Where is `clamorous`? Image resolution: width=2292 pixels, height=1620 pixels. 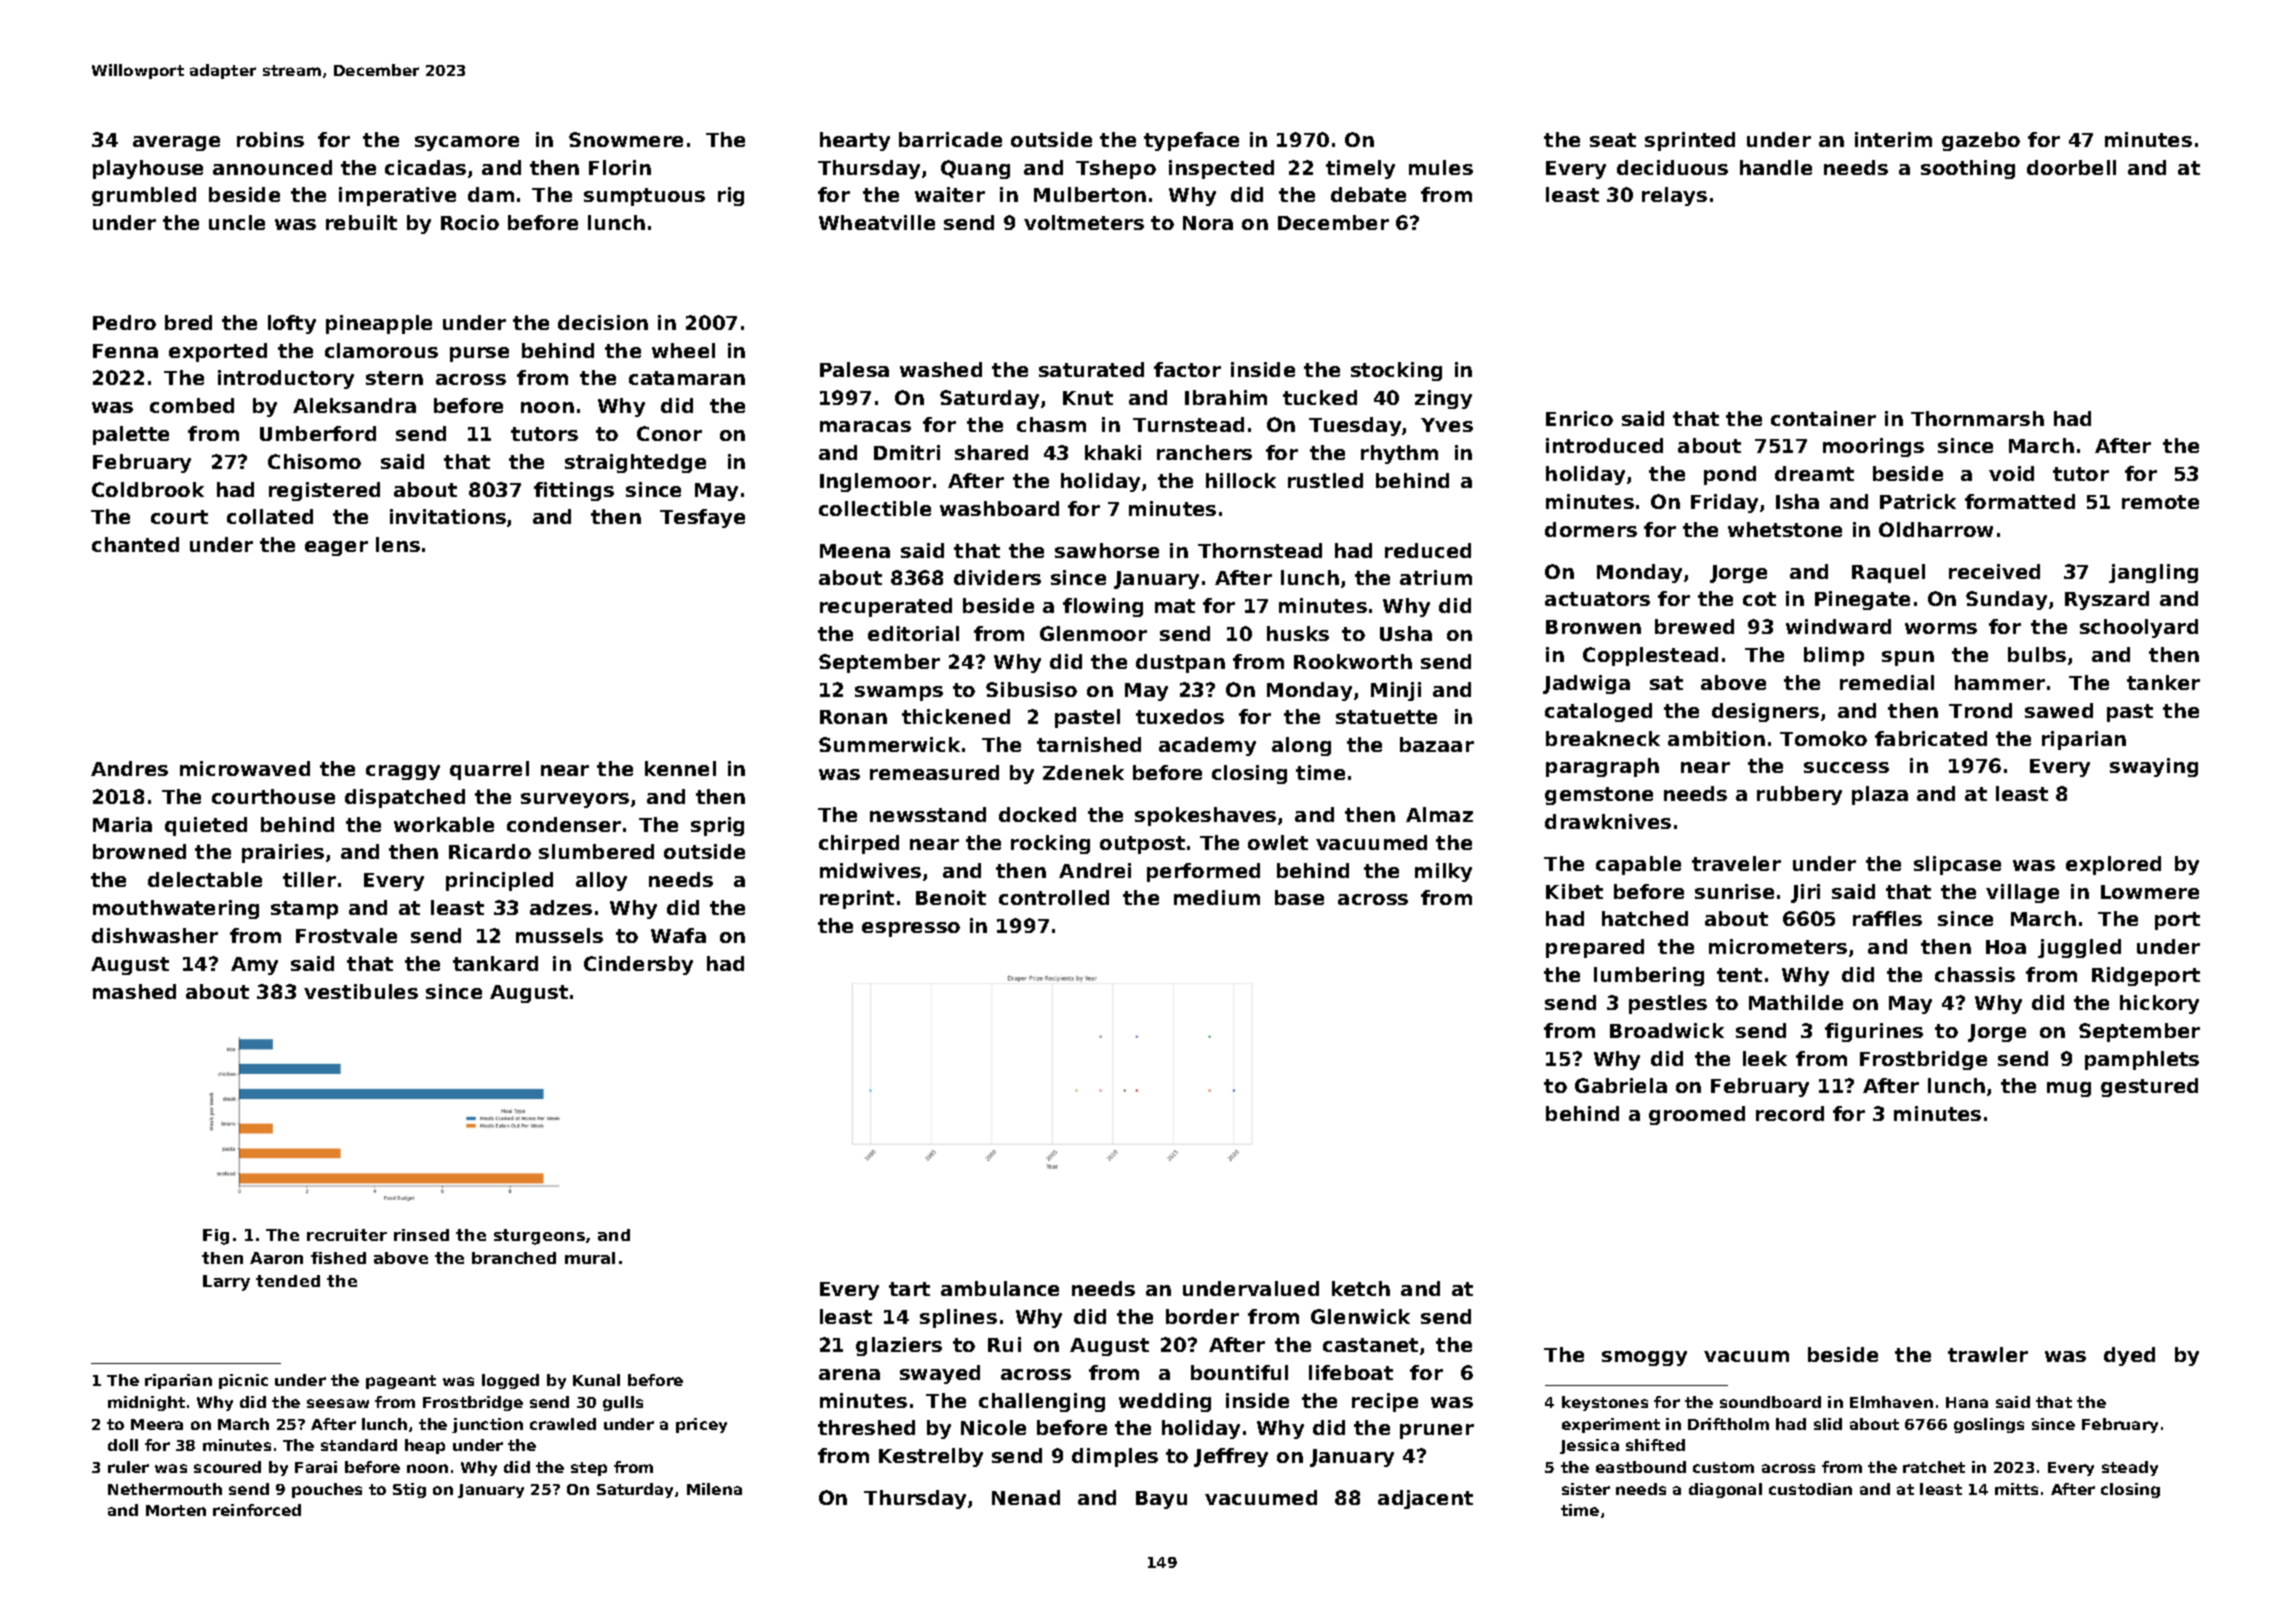
clamorous is located at coordinates (381, 350).
